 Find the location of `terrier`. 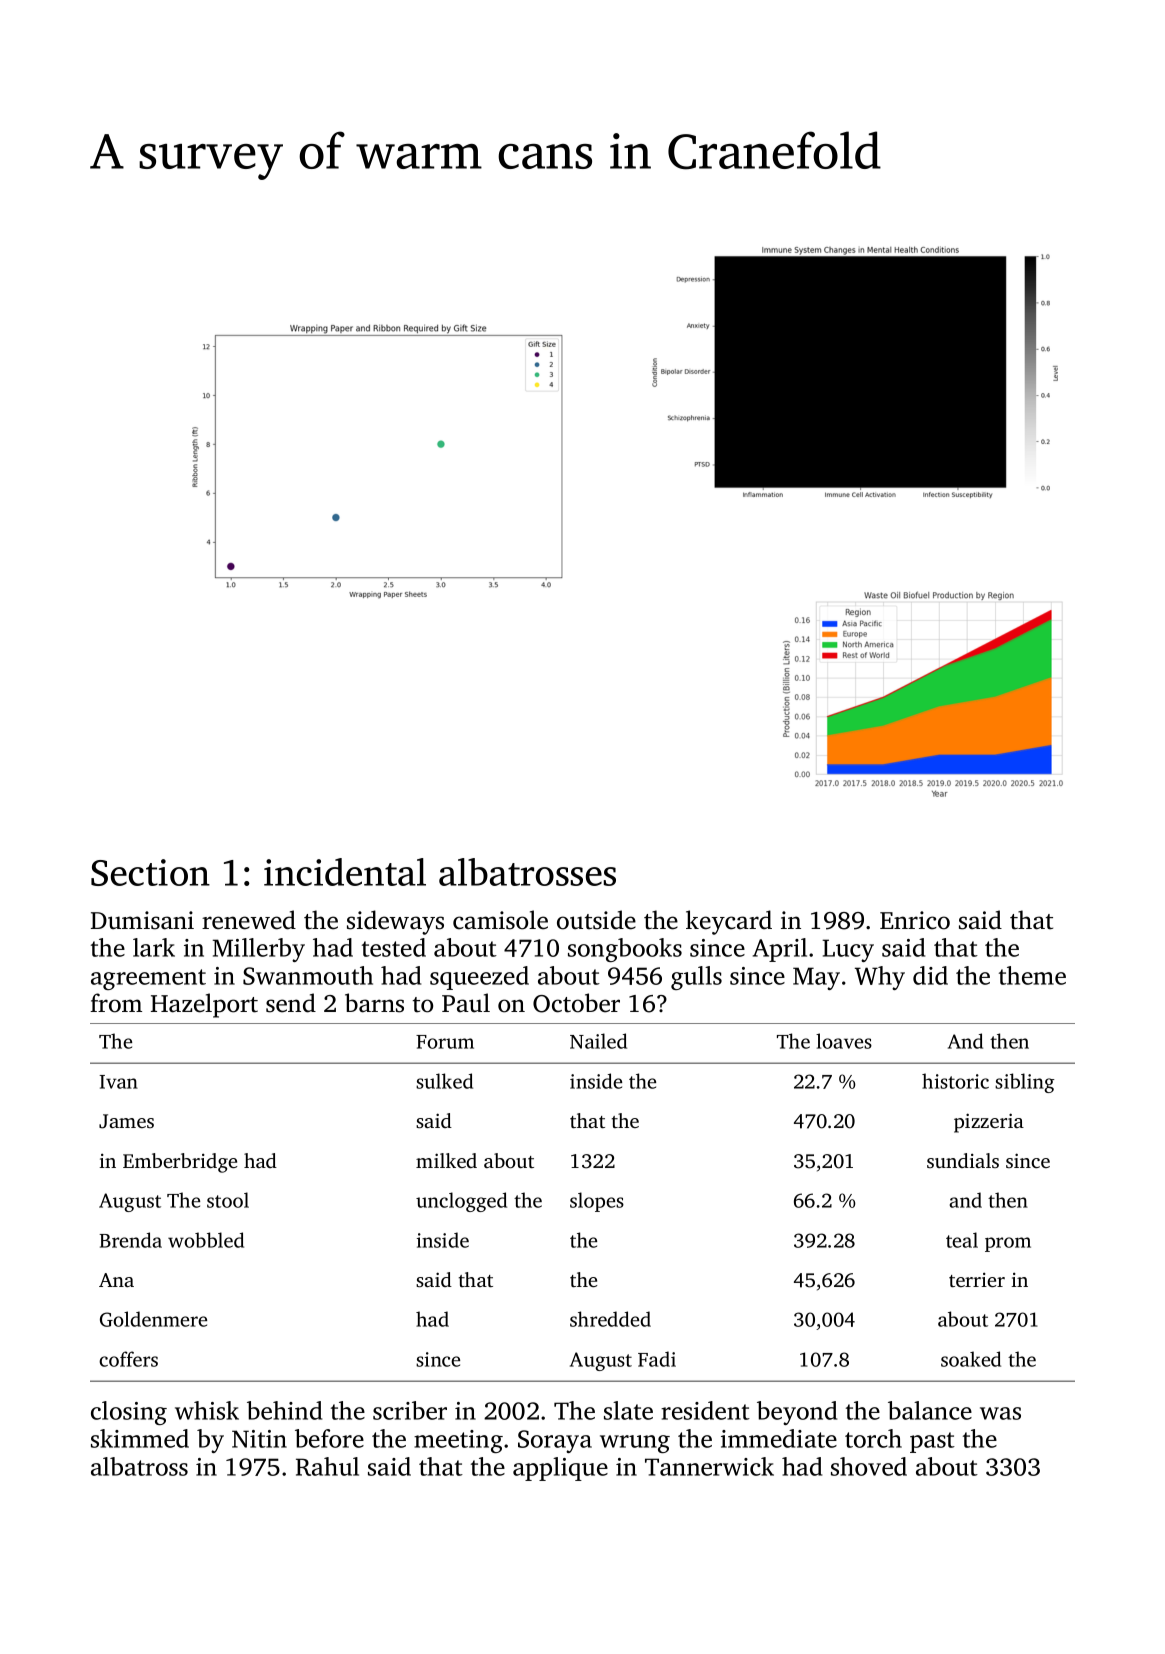

terrier is located at coordinates (977, 1280).
